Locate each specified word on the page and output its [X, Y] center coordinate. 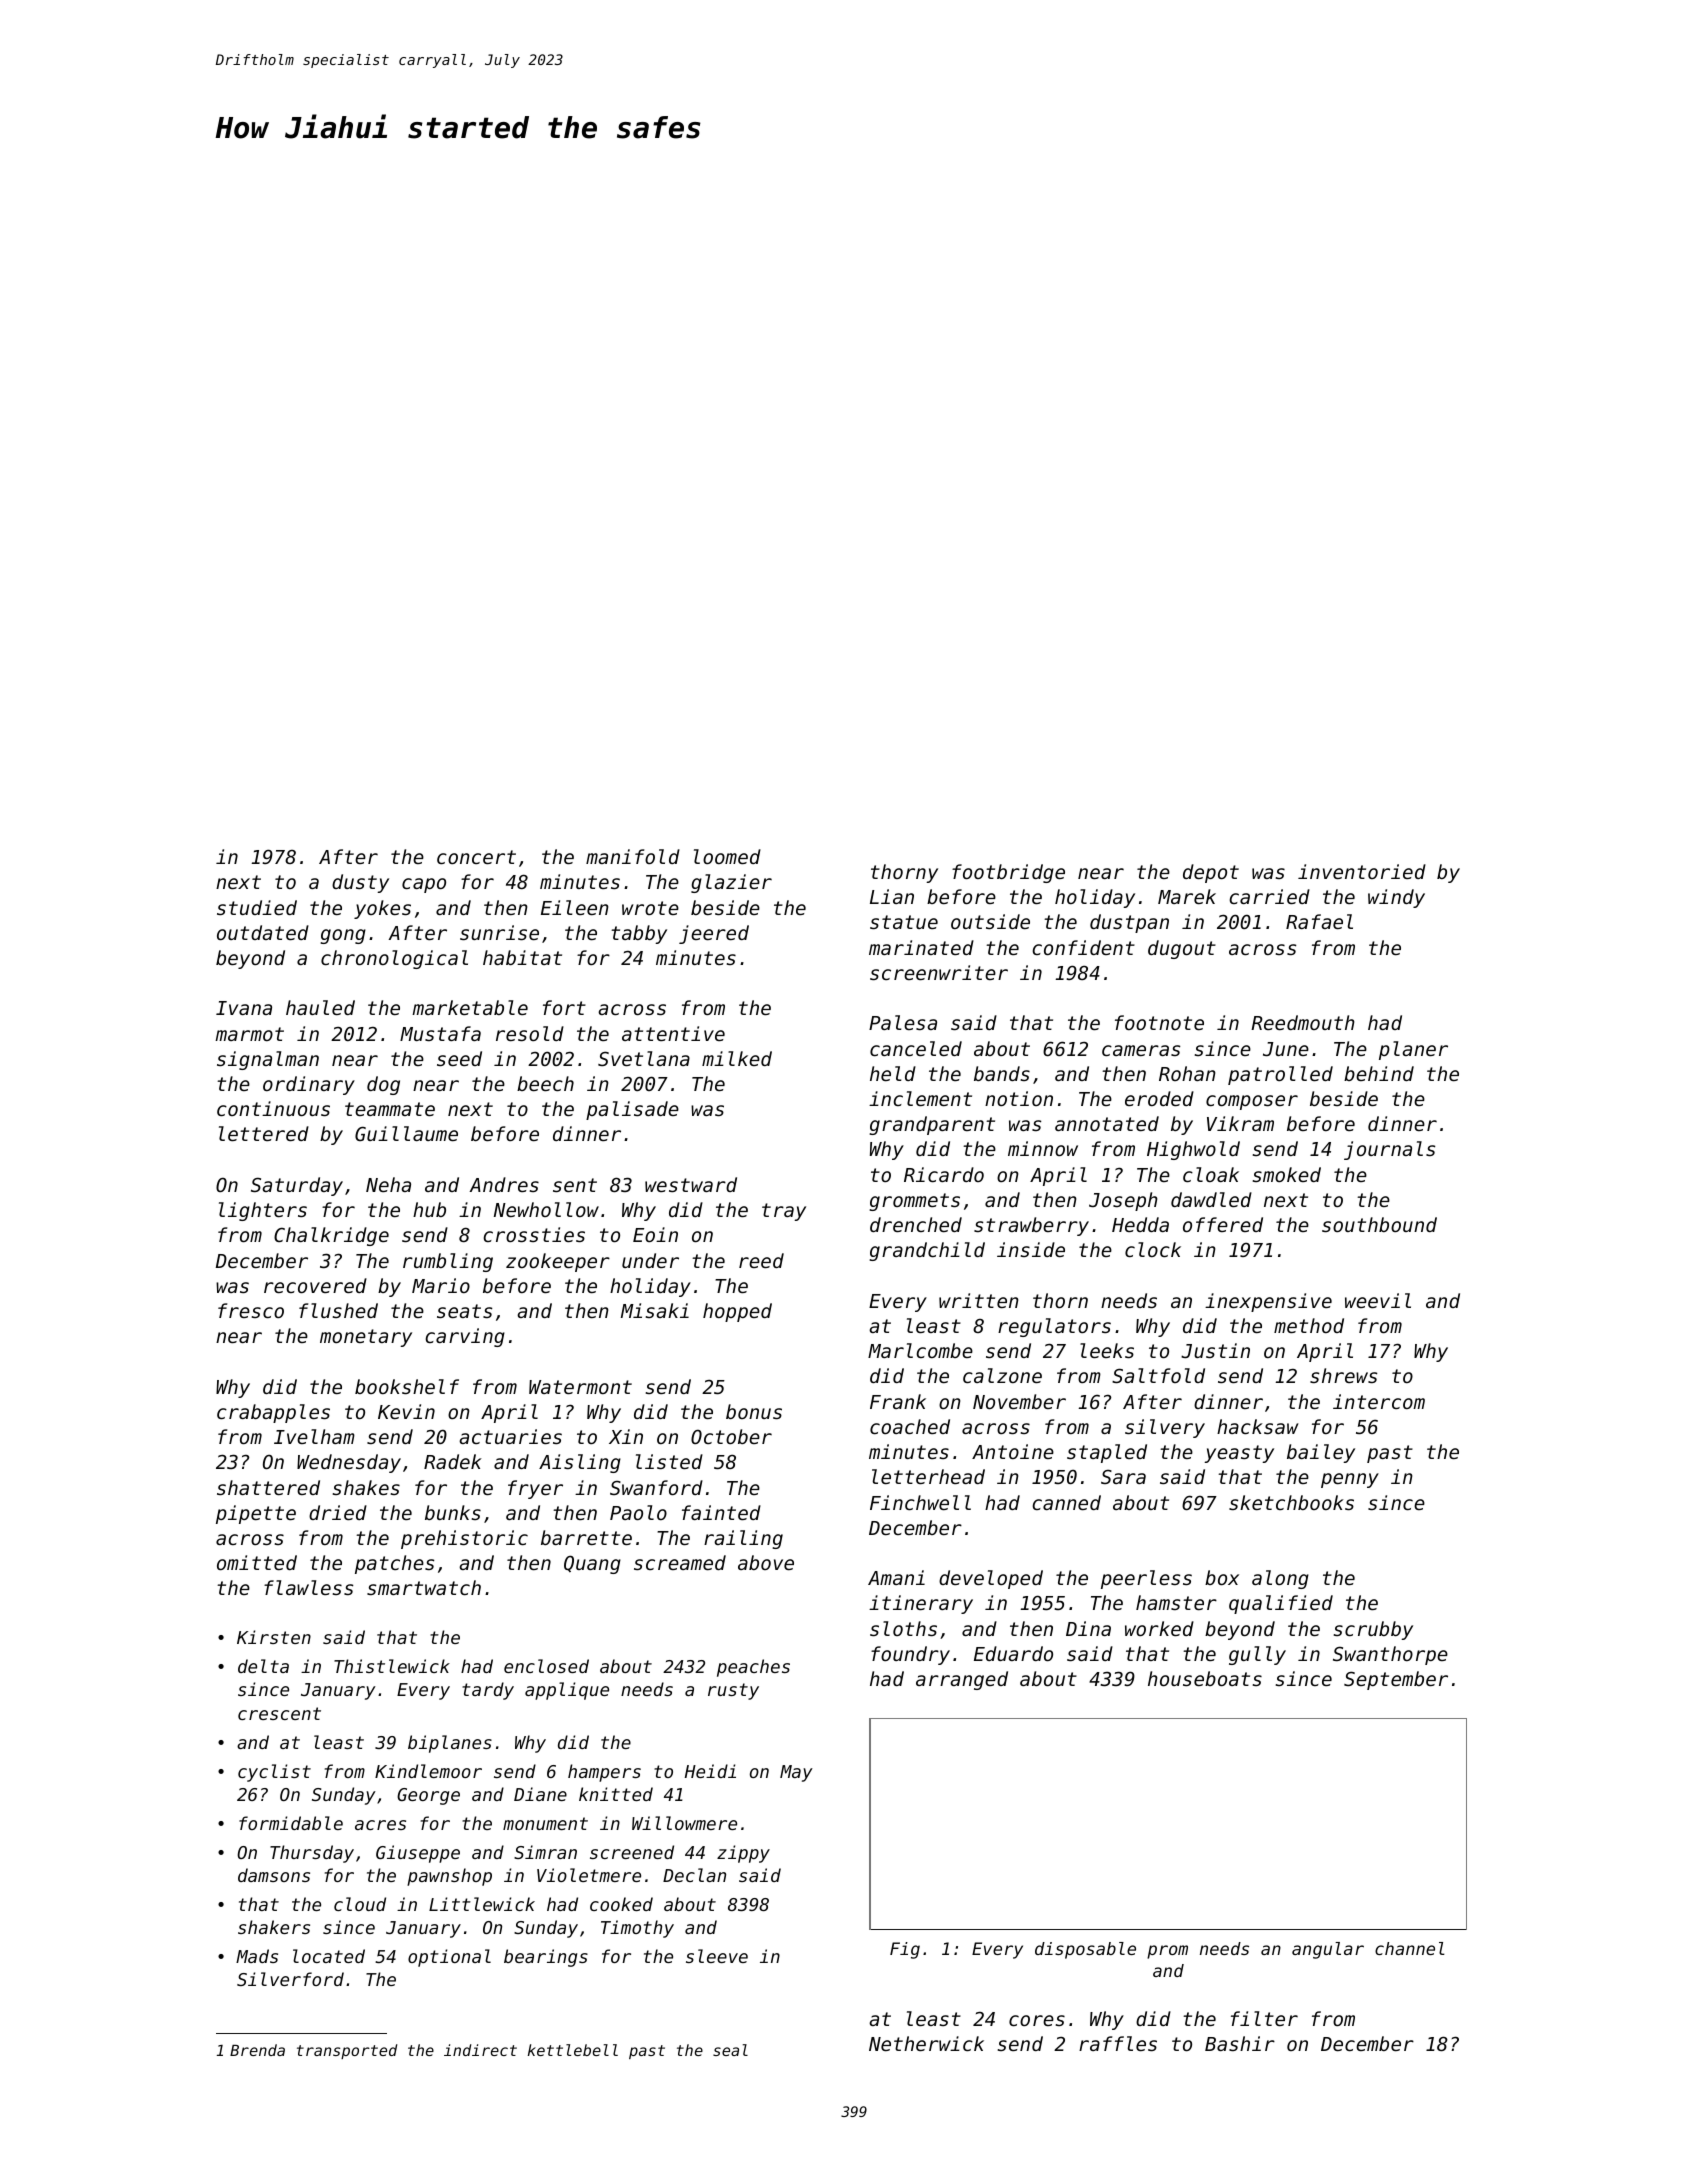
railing [743, 1539]
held [893, 1073]
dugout [1182, 949]
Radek [453, 1461]
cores [1037, 2020]
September [1396, 1680]
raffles [1118, 2043]
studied [257, 907]
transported [347, 2051]
